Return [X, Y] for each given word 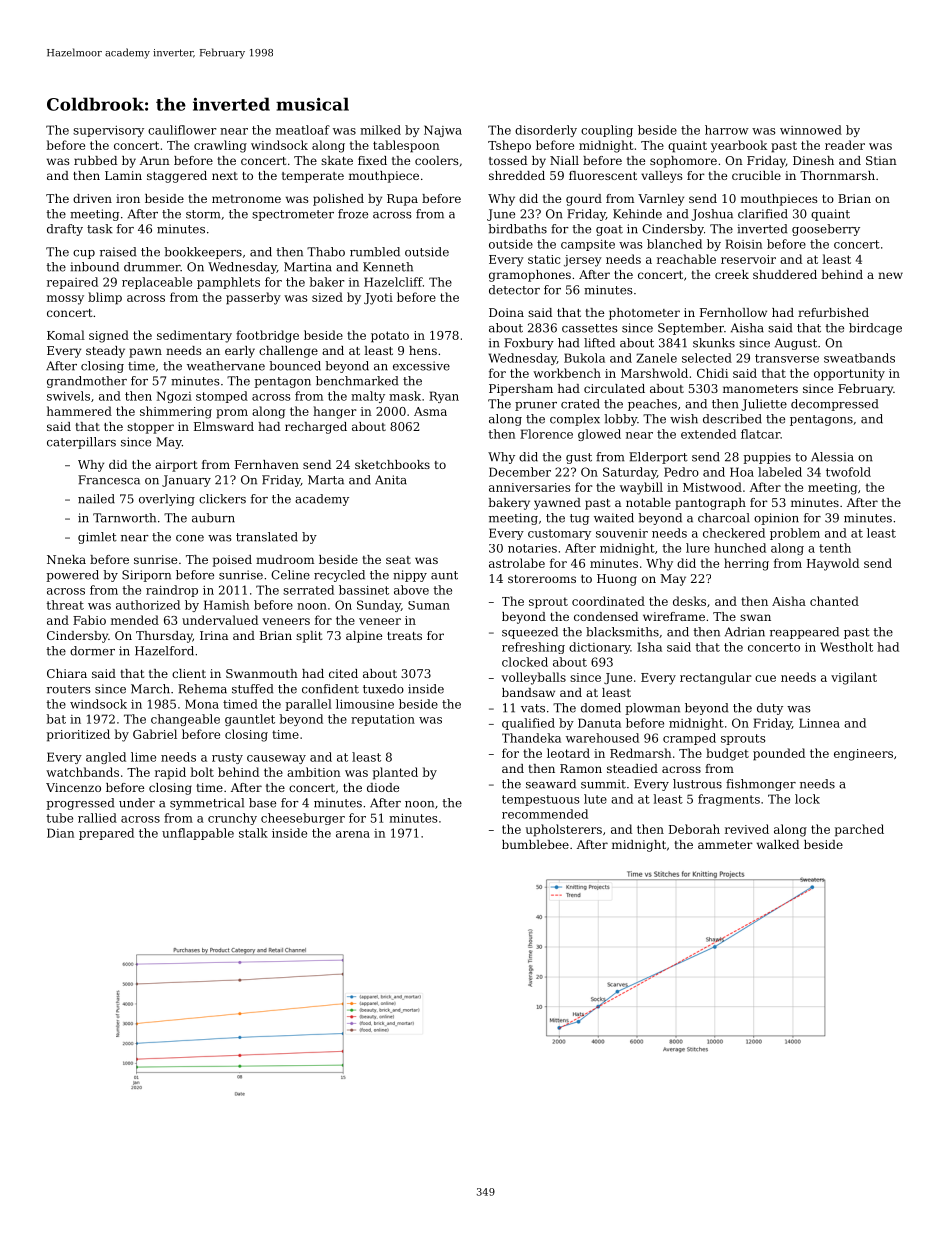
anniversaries [529, 487]
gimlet [97, 538]
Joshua [712, 215]
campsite [588, 245]
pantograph [710, 504]
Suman [429, 605]
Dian [60, 833]
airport [176, 466]
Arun [155, 160]
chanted [834, 601]
